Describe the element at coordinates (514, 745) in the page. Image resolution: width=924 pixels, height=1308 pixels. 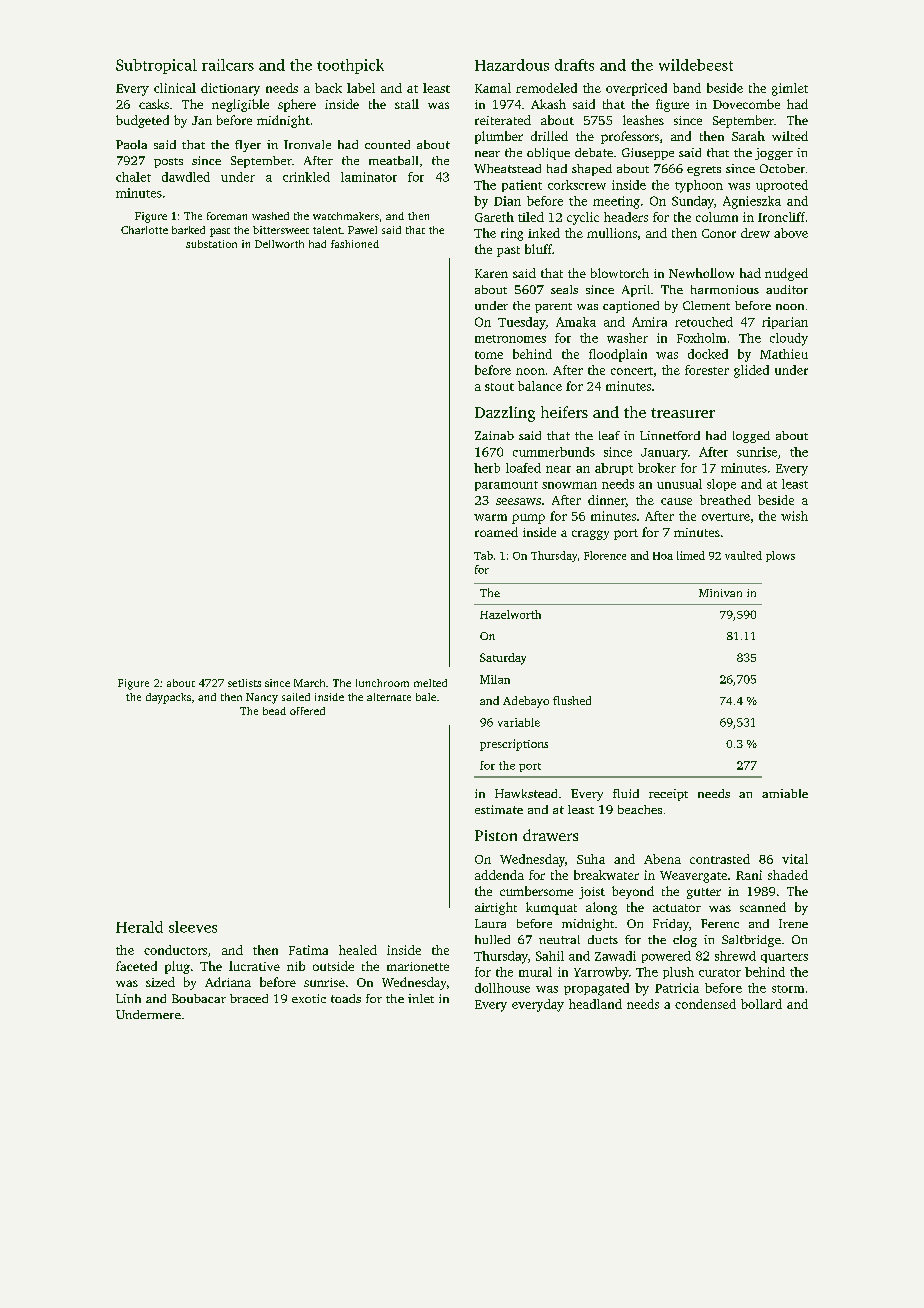
I see `prescriptions` at that location.
